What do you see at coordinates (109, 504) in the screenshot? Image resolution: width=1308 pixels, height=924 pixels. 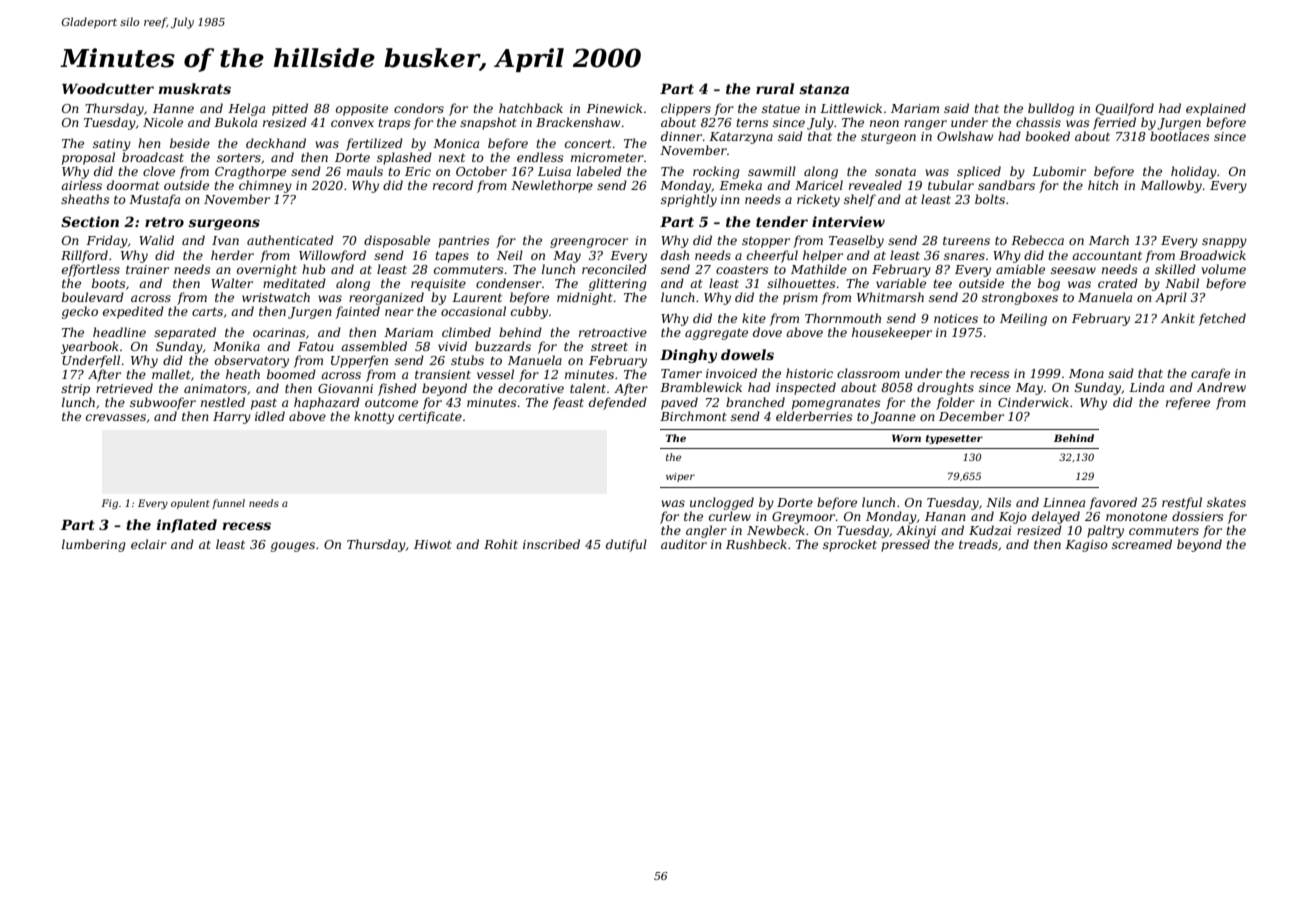 I see `Fig` at bounding box center [109, 504].
